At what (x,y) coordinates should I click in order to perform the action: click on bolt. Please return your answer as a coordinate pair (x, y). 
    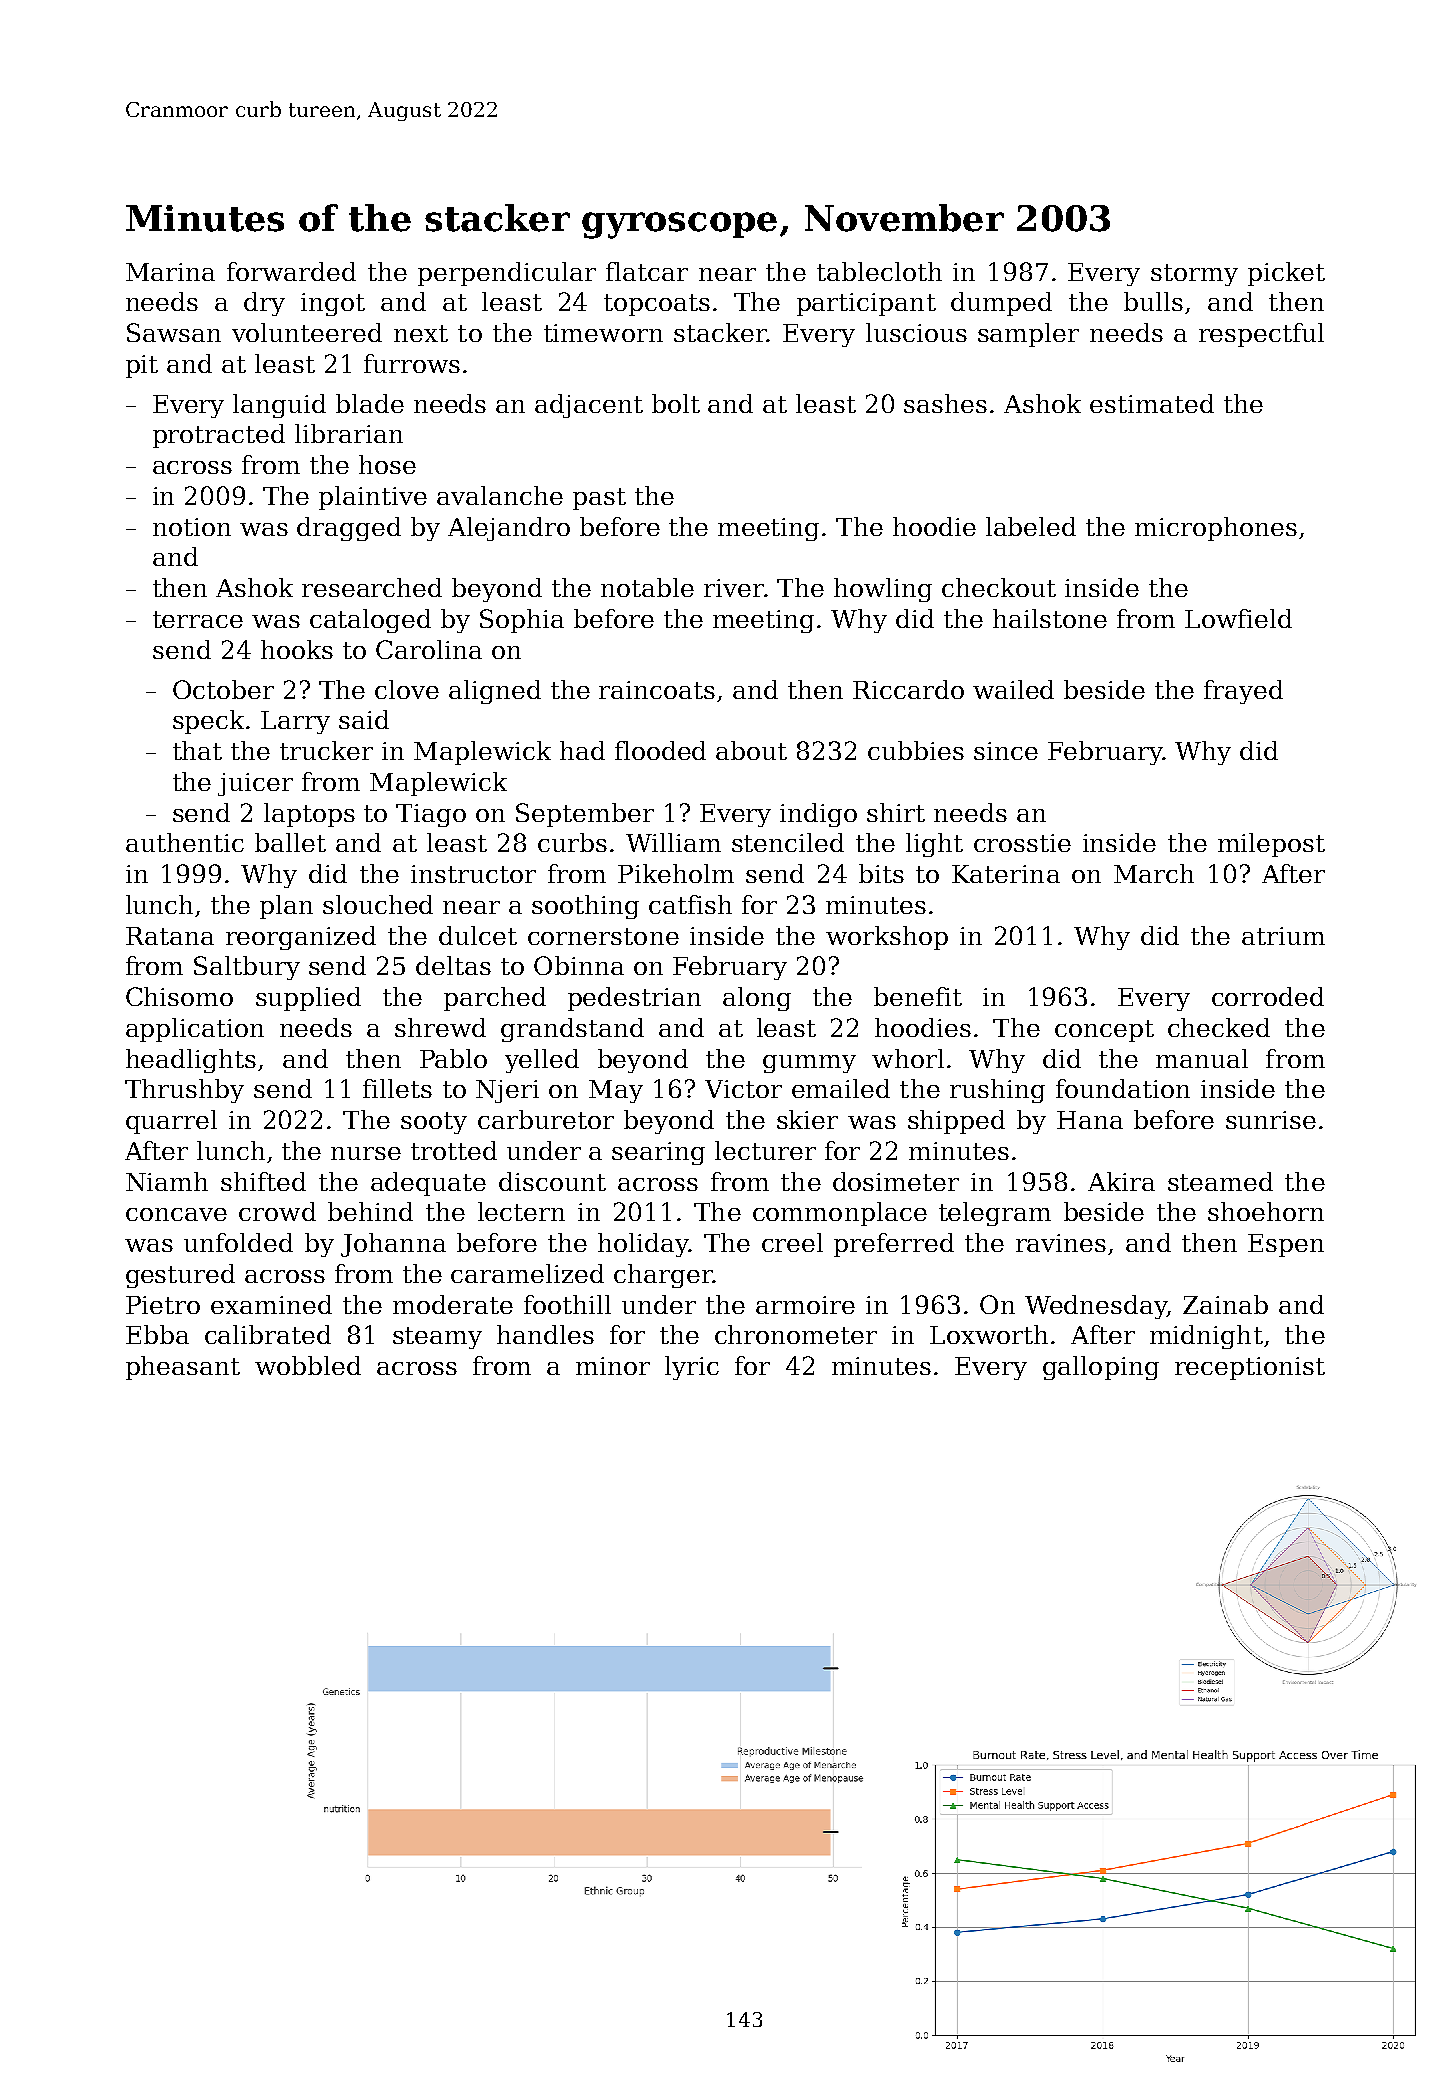
    Looking at the image, I should click on (676, 403).
